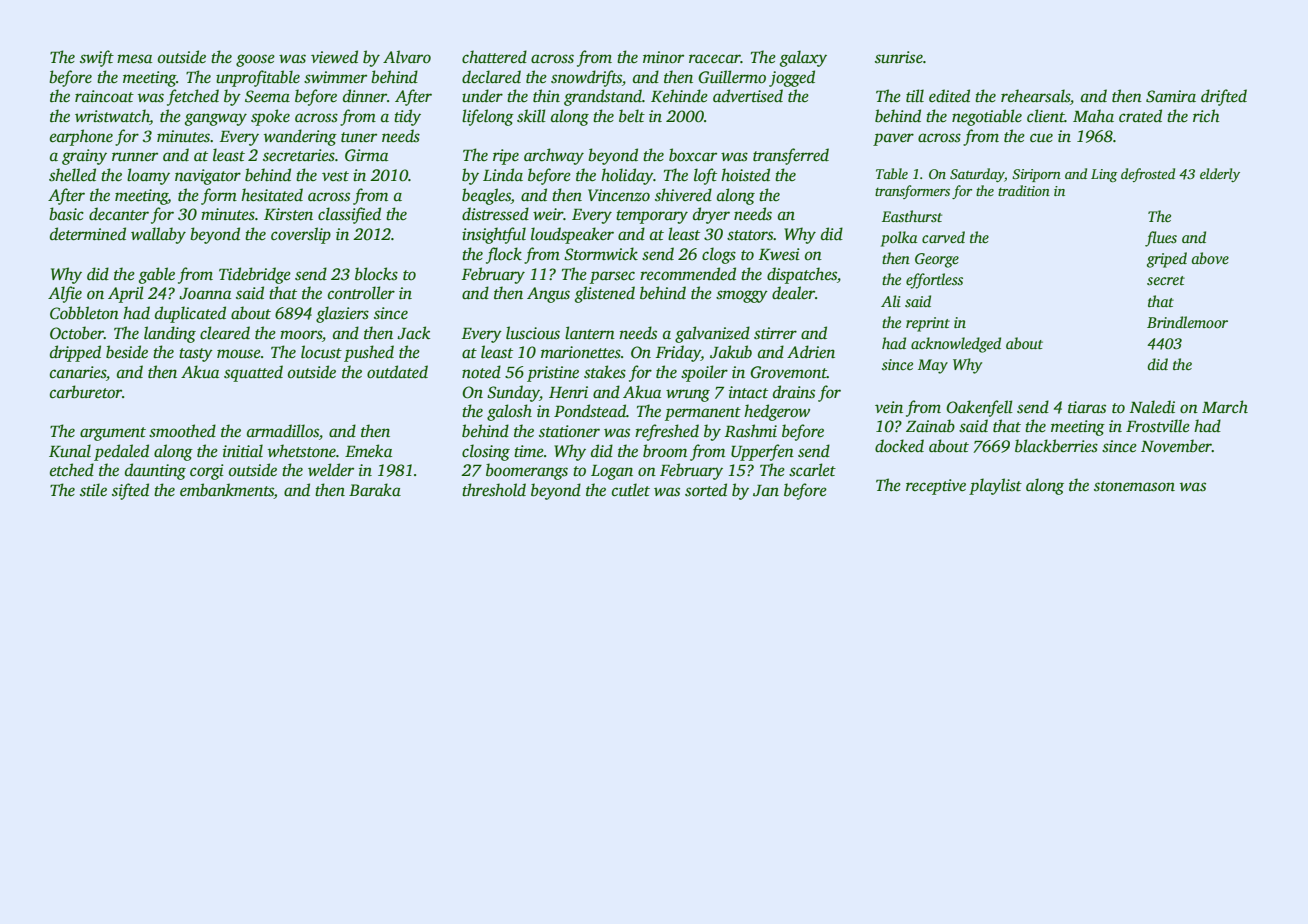 The height and width of the screenshot is (924, 1308). I want to click on cutlet, so click(631, 490).
